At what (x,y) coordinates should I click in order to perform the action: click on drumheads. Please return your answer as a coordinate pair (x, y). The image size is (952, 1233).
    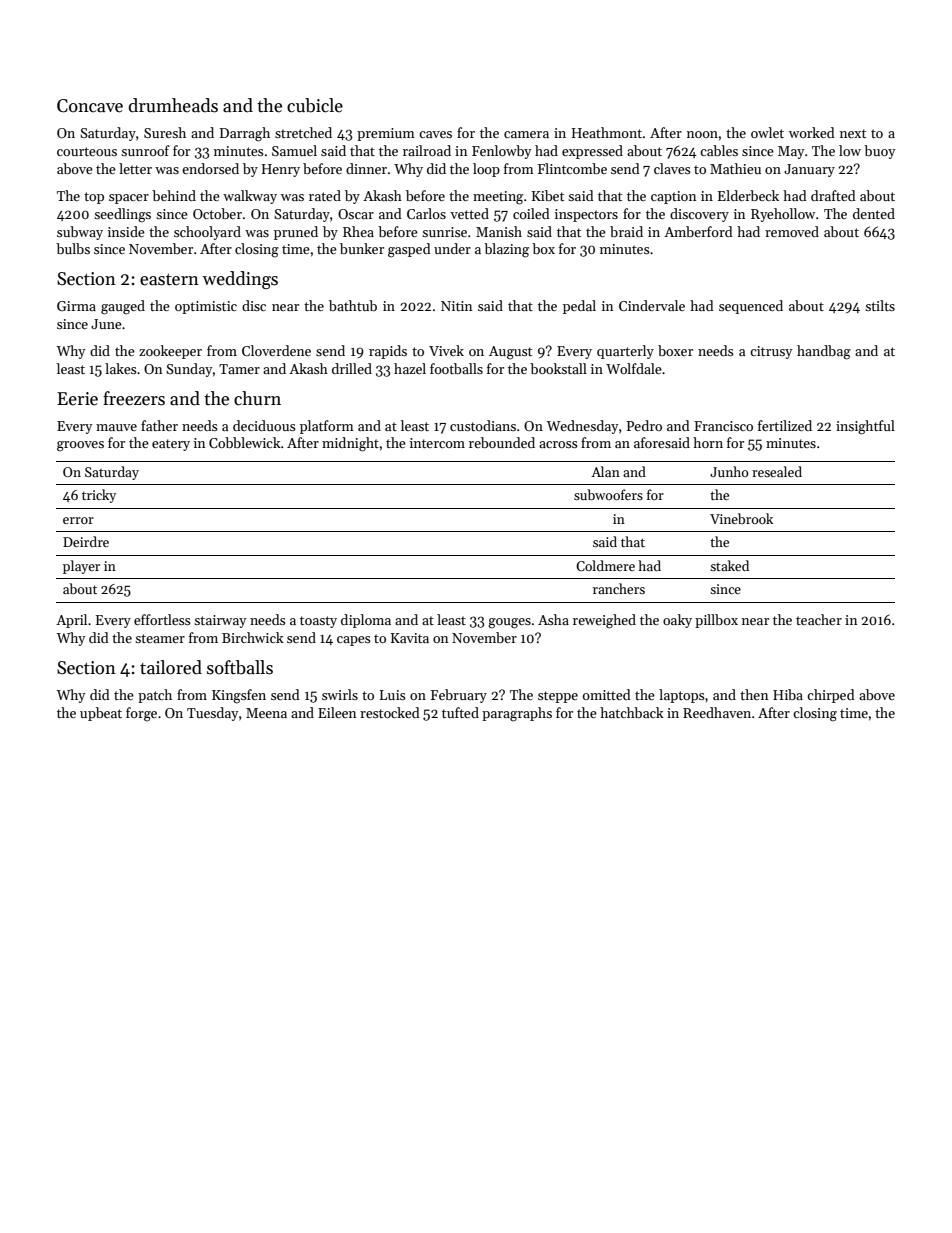
    Looking at the image, I should click on (173, 105).
